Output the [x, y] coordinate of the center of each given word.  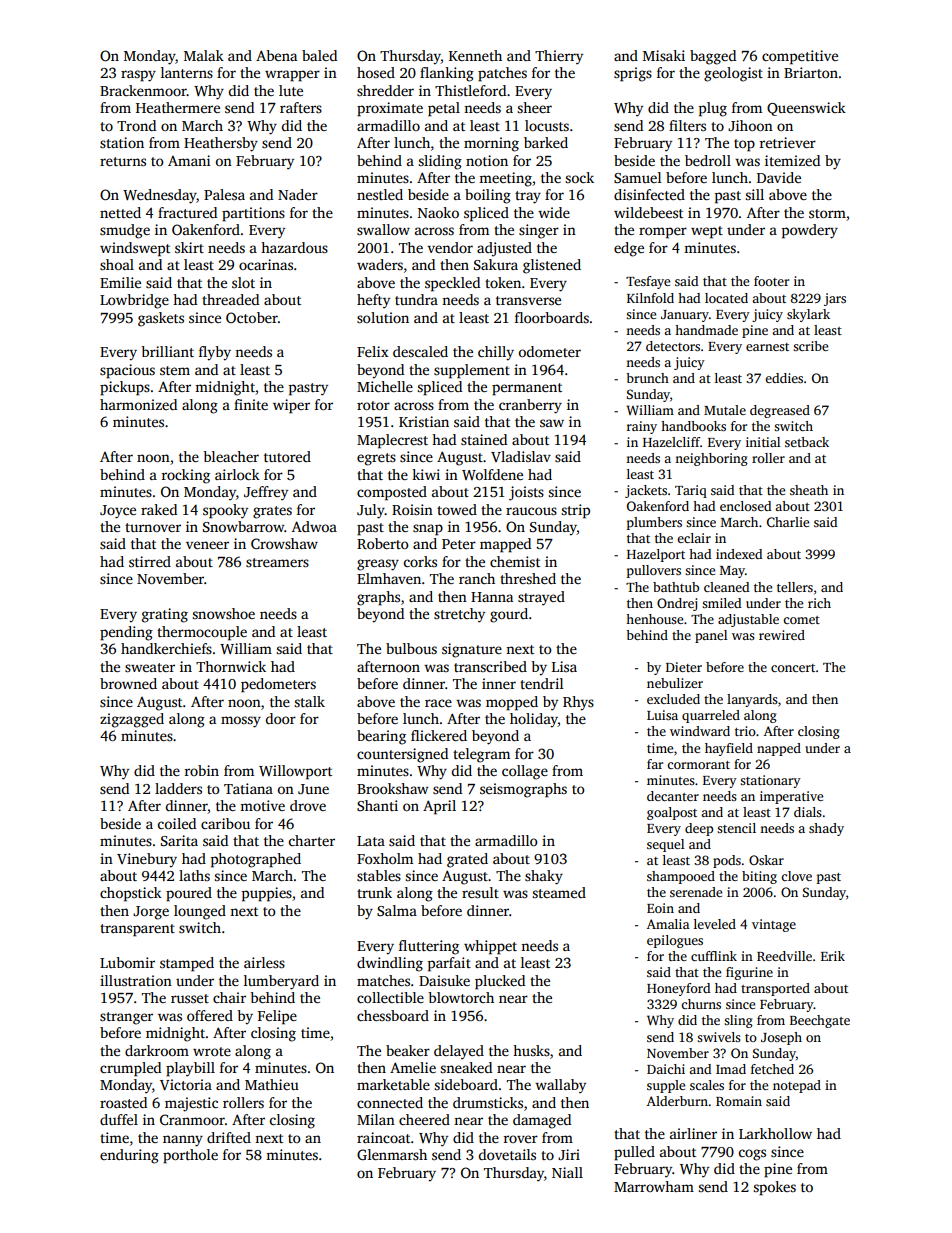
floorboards [552, 317]
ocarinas [266, 264]
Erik [833, 956]
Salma [397, 910]
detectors [673, 346]
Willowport [295, 772]
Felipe [277, 1017]
